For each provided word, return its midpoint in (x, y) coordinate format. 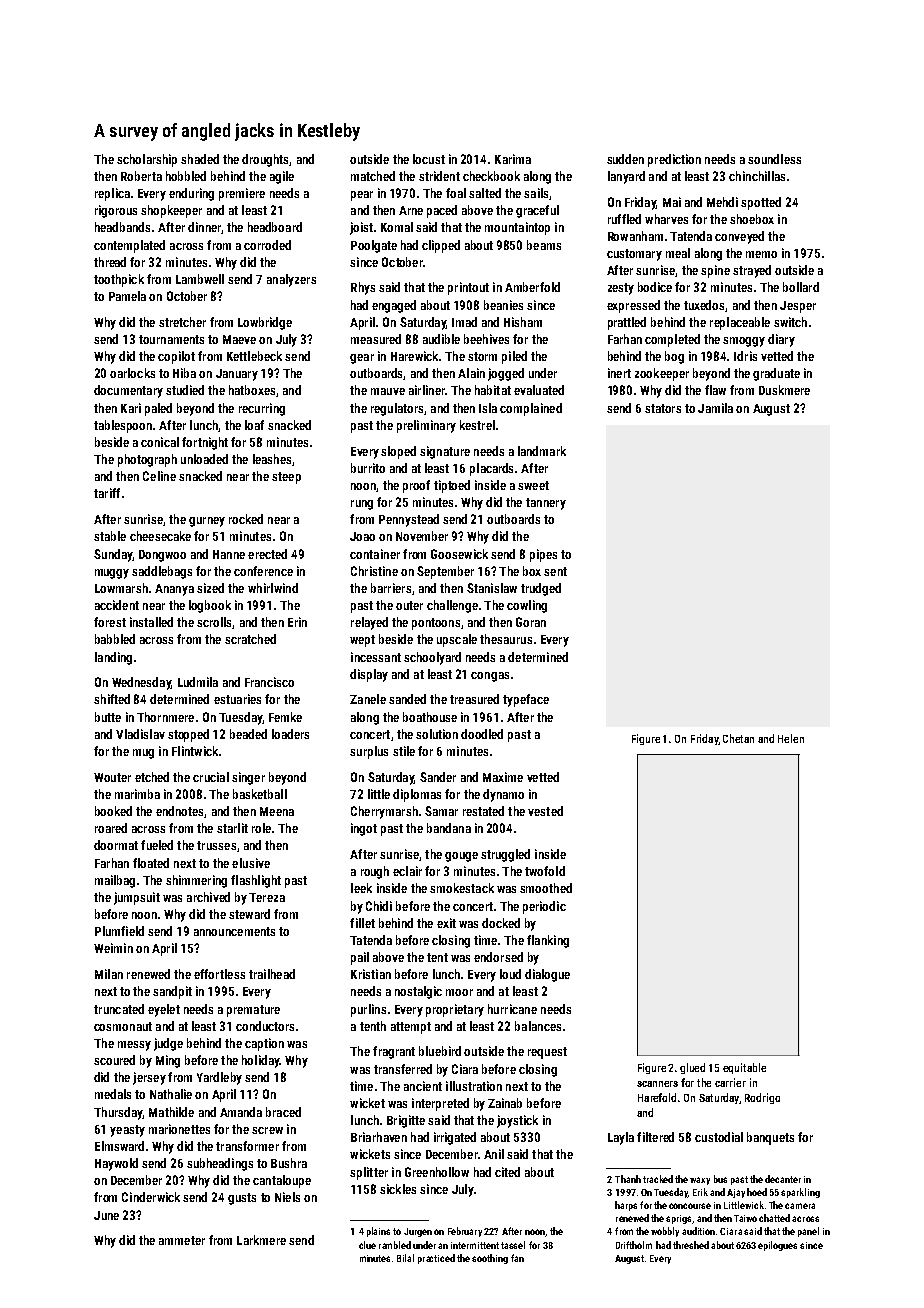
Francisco (269, 682)
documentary (128, 391)
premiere (242, 194)
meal (678, 253)
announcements (234, 931)
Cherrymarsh (384, 812)
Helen (791, 738)
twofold (545, 871)
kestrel (477, 425)
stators (663, 408)
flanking (548, 941)
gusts (242, 1199)
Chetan (738, 738)
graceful (537, 211)
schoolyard (432, 658)
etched (152, 777)
